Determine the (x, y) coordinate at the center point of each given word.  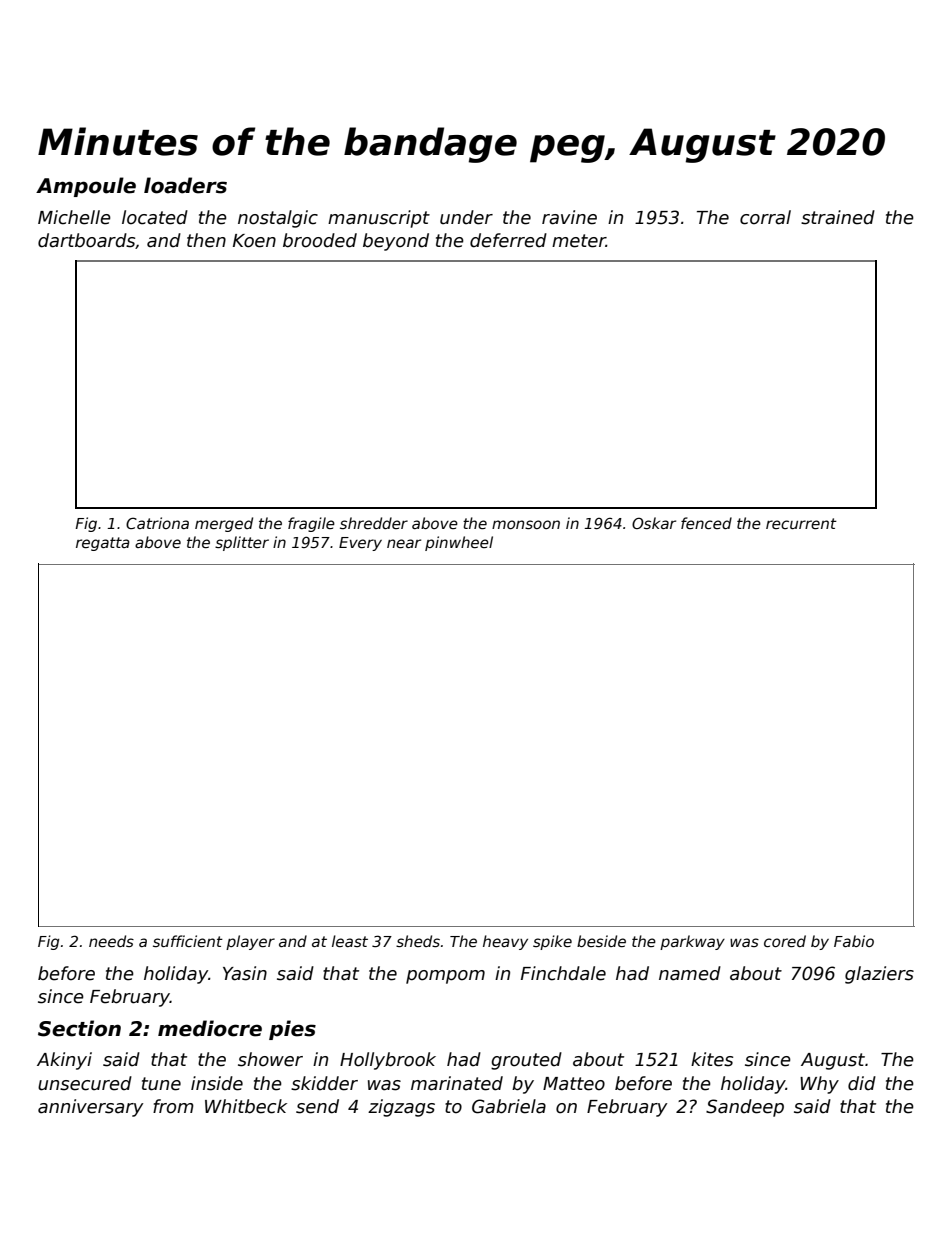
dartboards (86, 240)
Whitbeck (246, 1106)
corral (765, 217)
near (404, 543)
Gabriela (509, 1106)
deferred (508, 240)
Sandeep (745, 1108)
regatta (103, 544)
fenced (706, 523)
